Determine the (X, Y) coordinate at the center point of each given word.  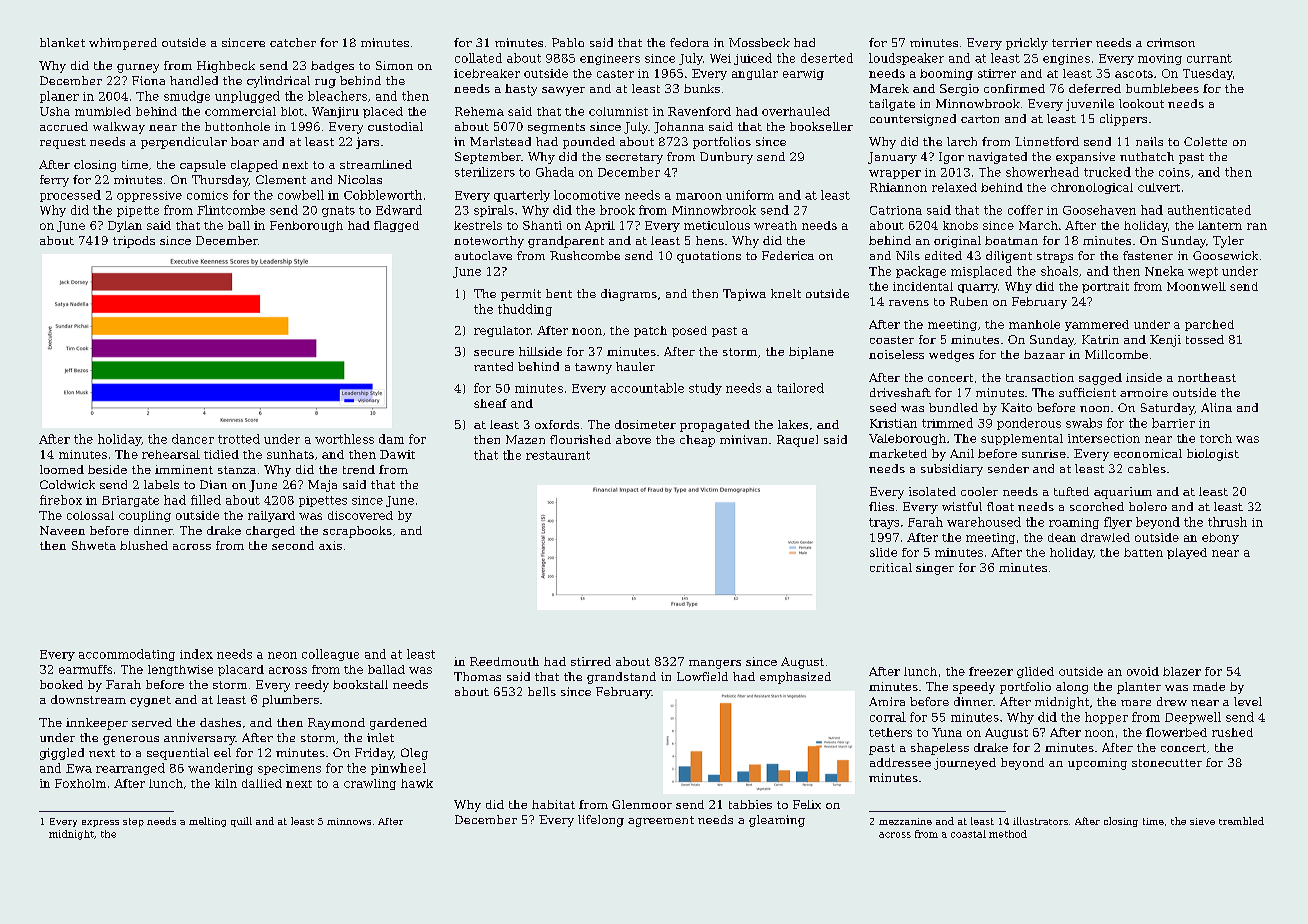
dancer (193, 439)
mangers (715, 664)
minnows (349, 821)
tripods (134, 242)
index (196, 654)
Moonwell (1196, 286)
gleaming (777, 821)
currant (1209, 58)
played (1187, 553)
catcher (293, 42)
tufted (1071, 491)
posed (689, 331)
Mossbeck (759, 42)
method (1008, 834)
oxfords (557, 424)
